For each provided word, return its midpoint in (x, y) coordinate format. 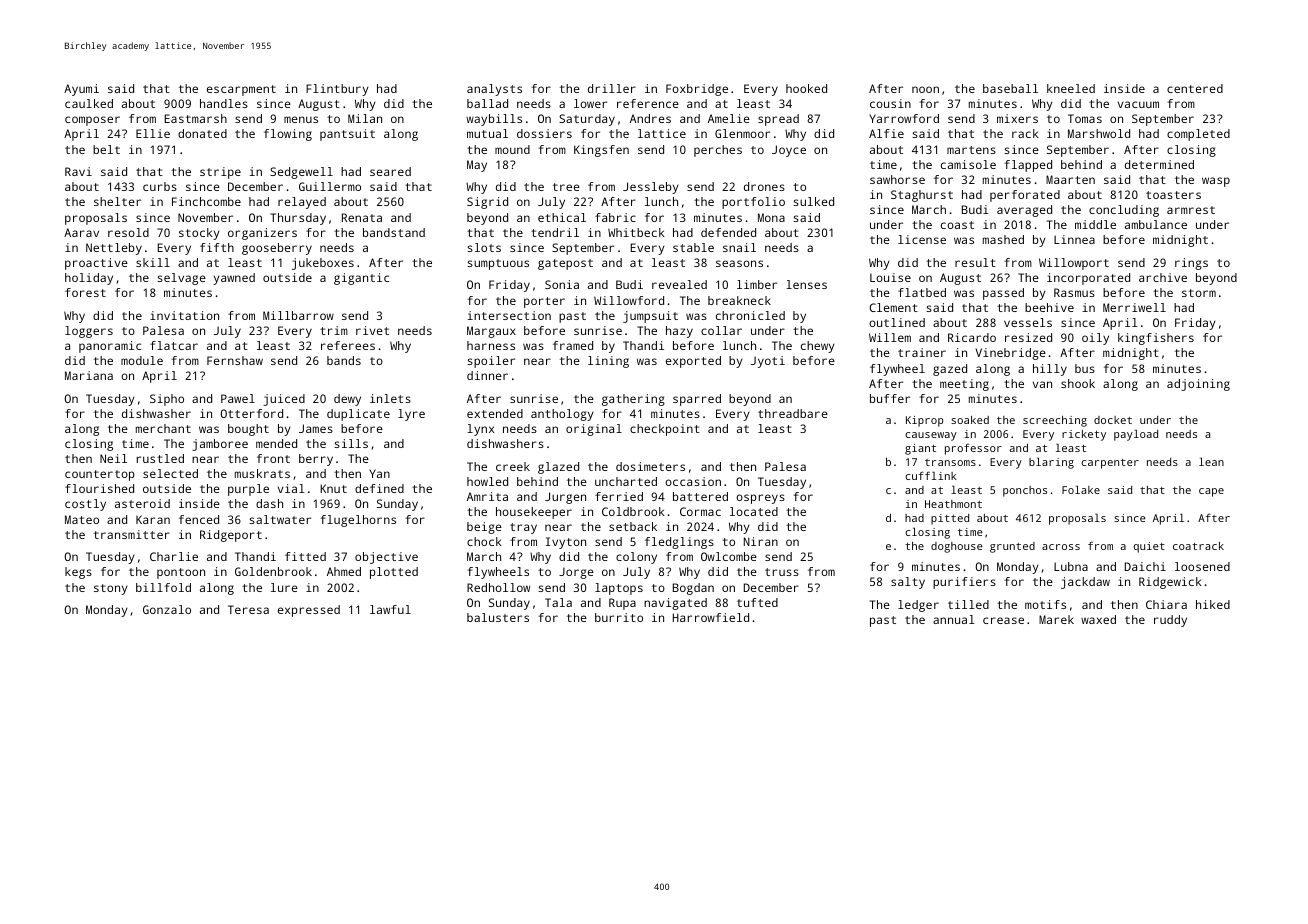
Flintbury (337, 90)
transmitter (132, 534)
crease (1003, 620)
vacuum (1138, 104)
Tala (558, 602)
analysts (494, 90)
